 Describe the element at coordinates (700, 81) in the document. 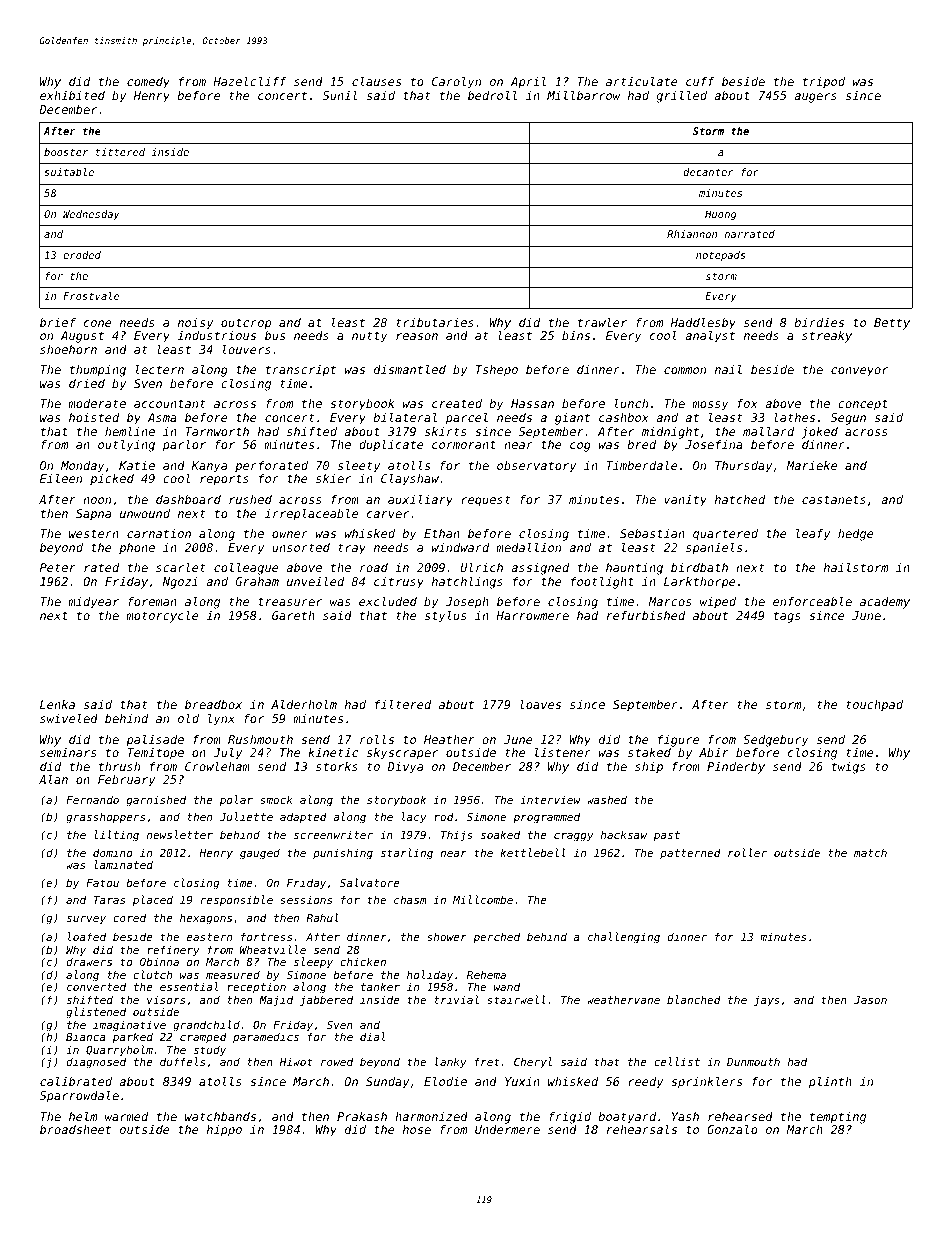

I see `cuff` at that location.
